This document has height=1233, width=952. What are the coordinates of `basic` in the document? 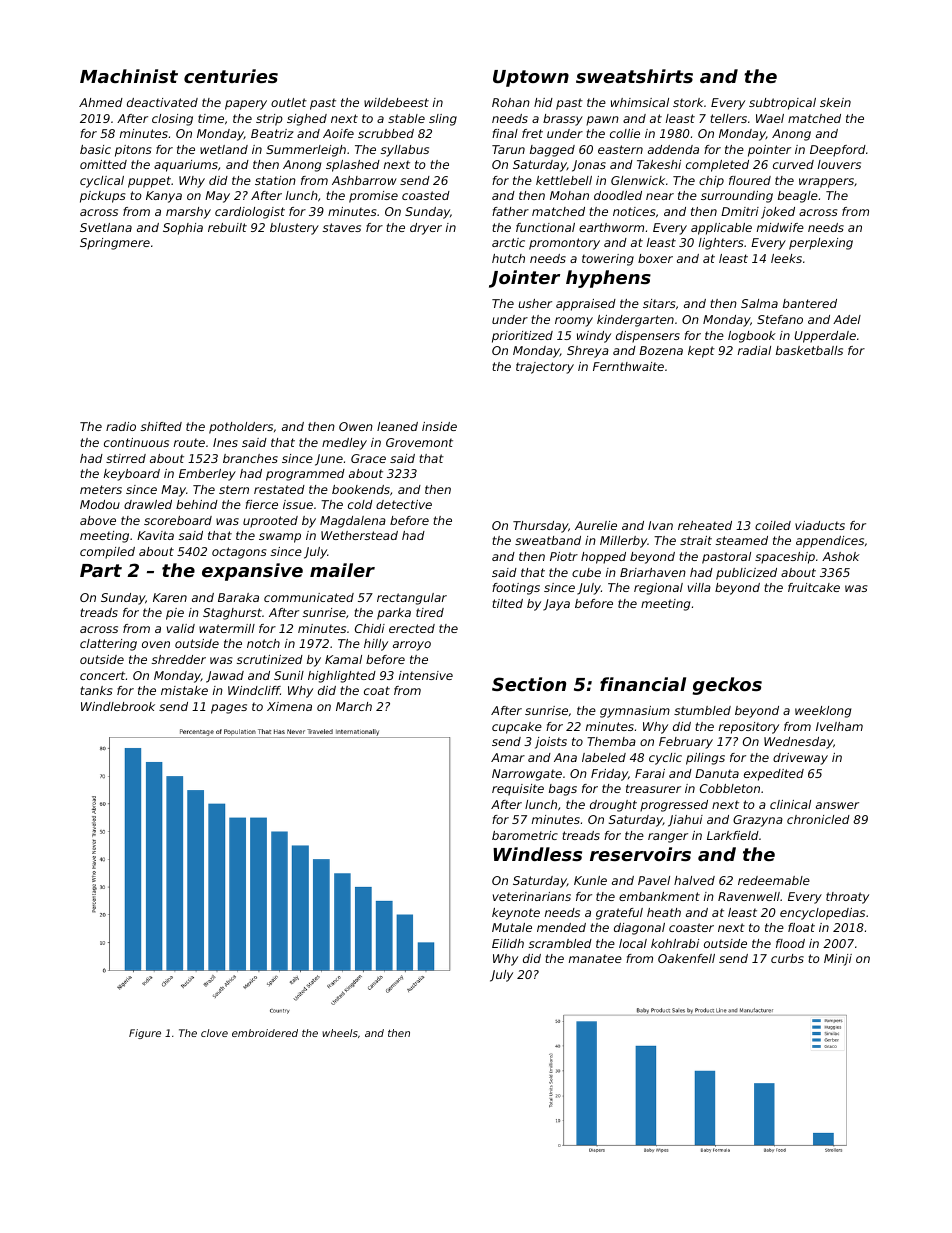 It's located at (95, 149).
